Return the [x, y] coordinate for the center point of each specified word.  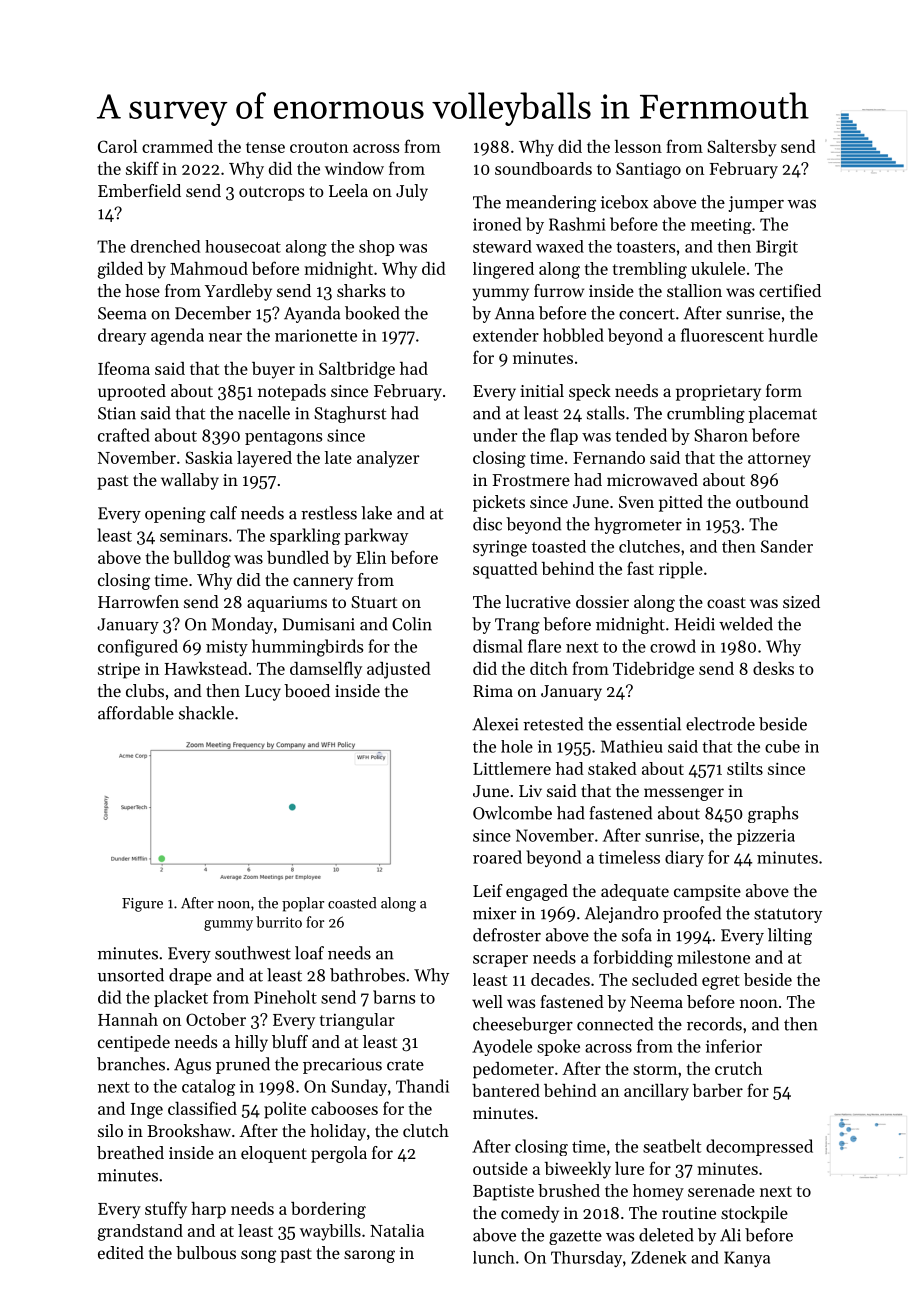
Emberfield [139, 190]
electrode [720, 724]
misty [227, 648]
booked [372, 313]
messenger [684, 794]
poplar [303, 904]
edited [121, 1252]
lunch [494, 1257]
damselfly [326, 670]
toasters [645, 247]
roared [497, 857]
